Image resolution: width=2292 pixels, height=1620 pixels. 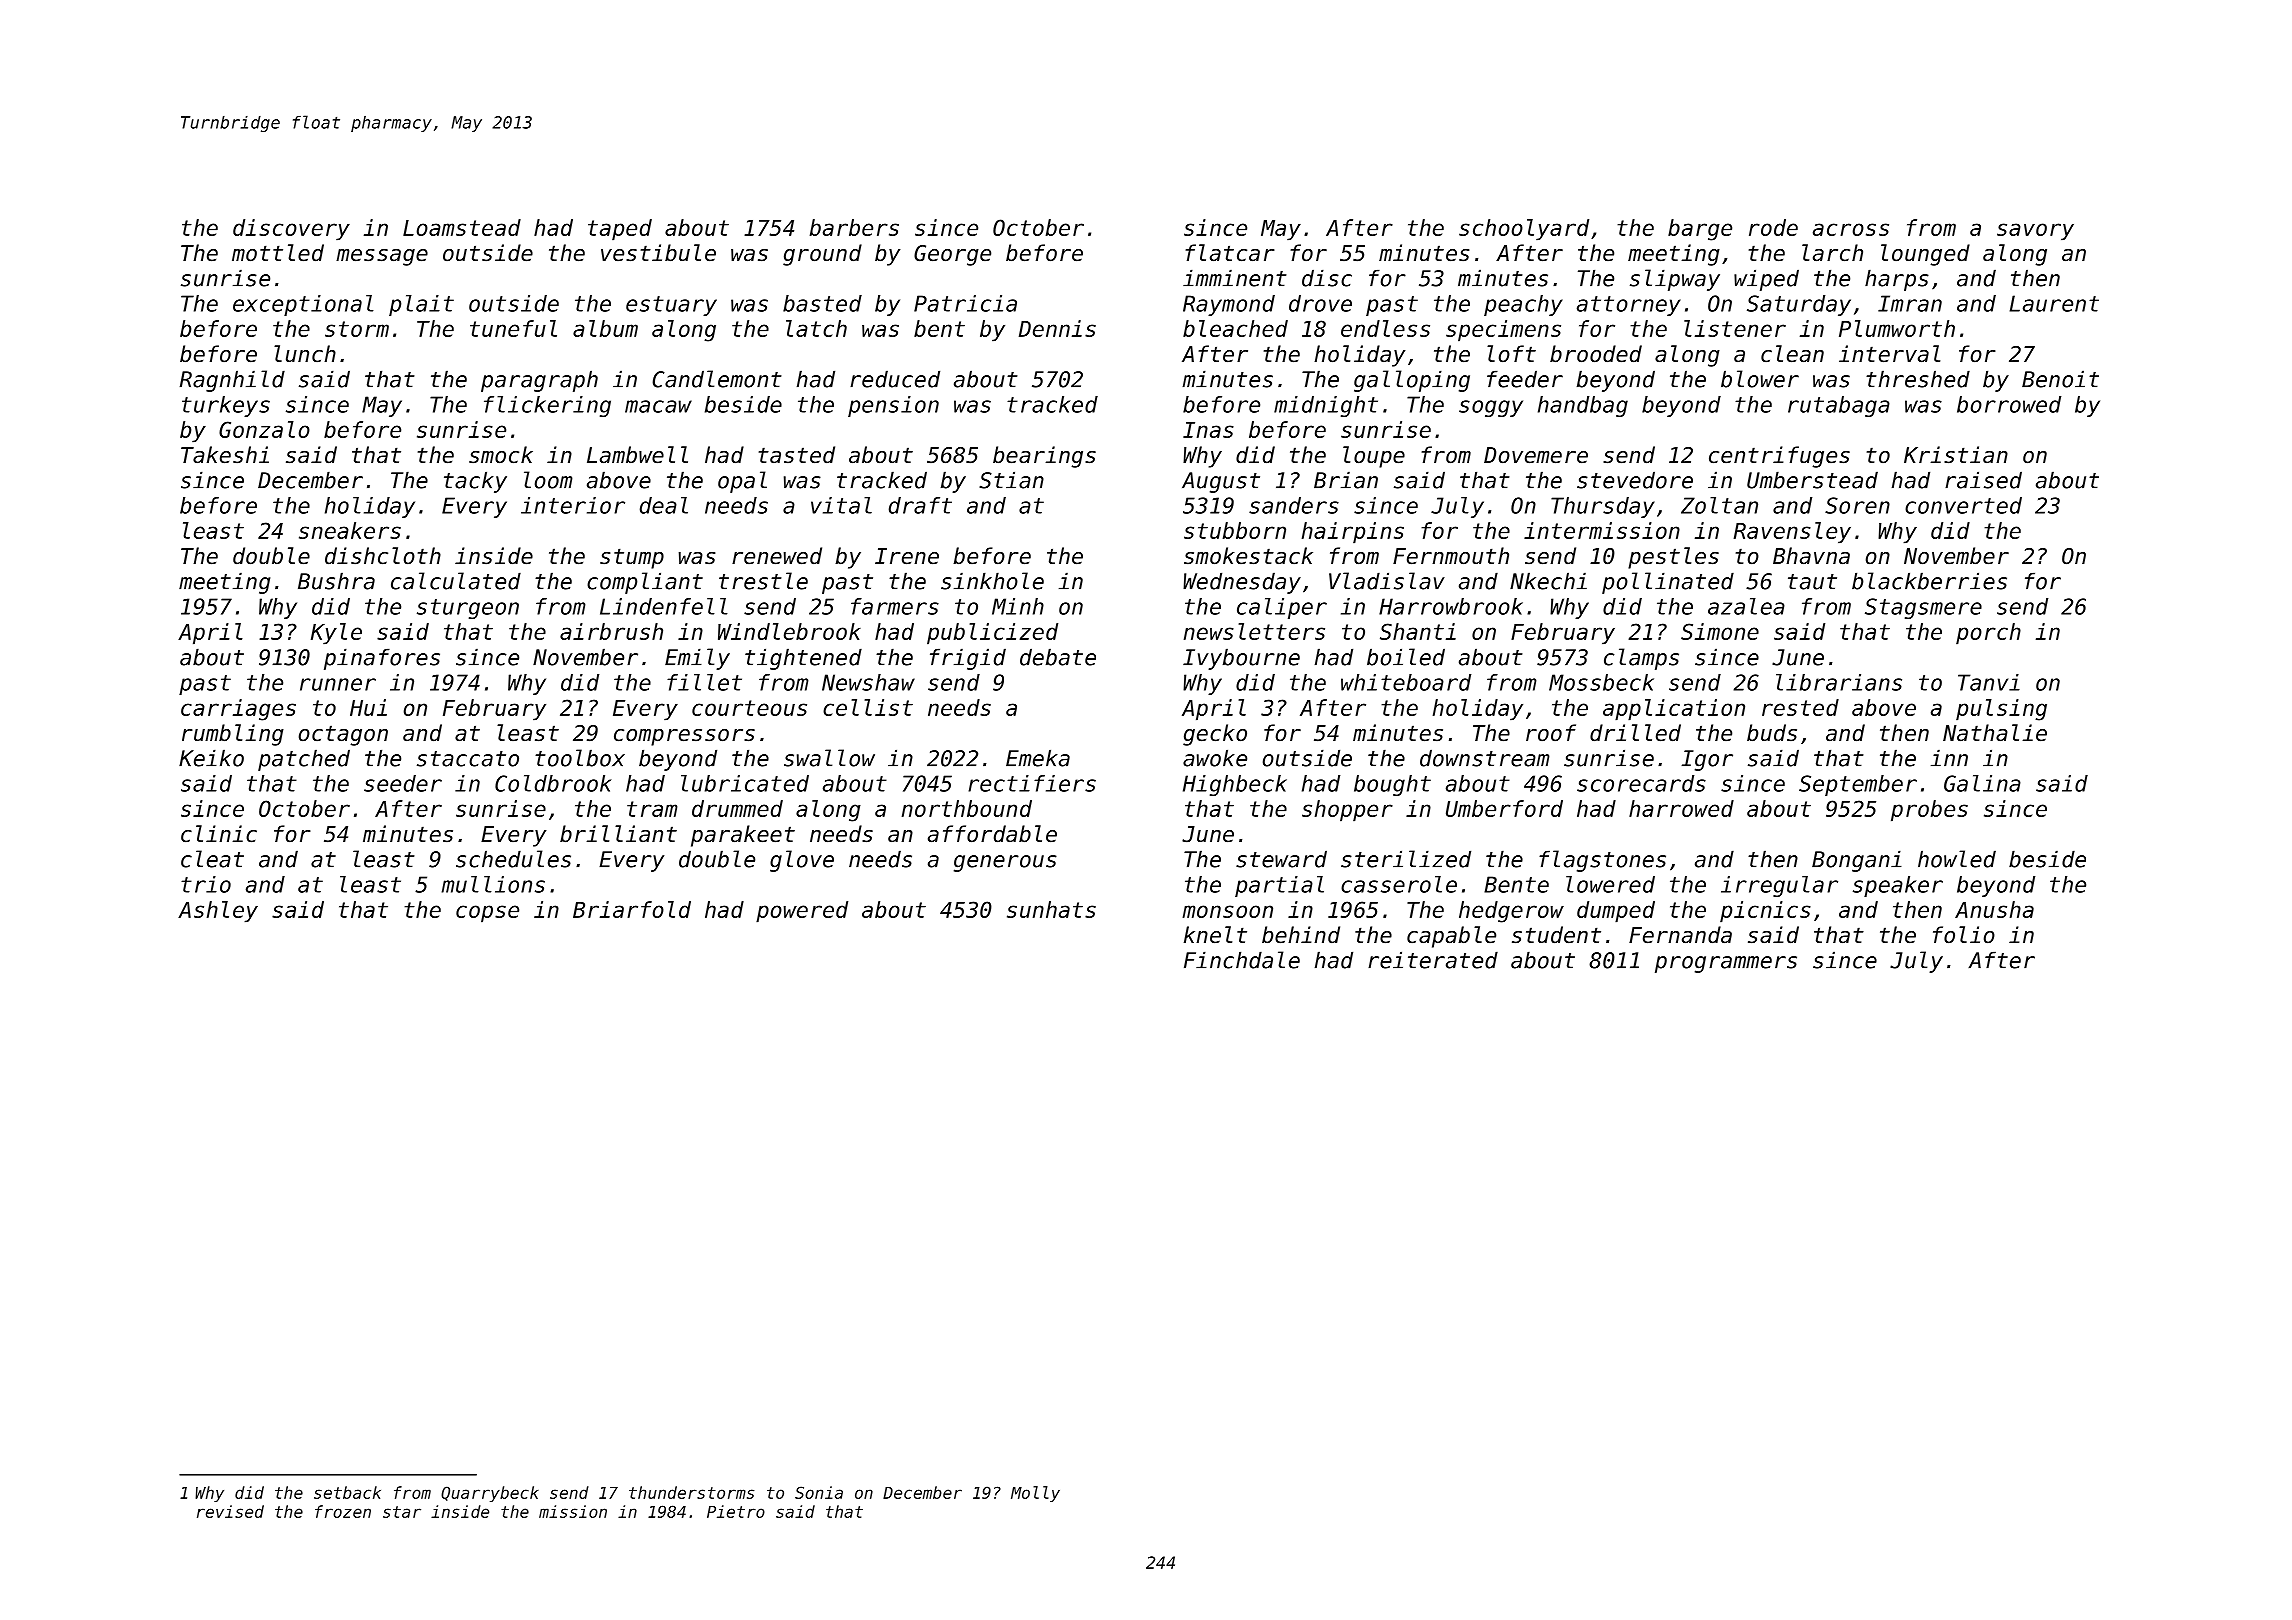 I want to click on Lambwell, so click(x=637, y=455).
